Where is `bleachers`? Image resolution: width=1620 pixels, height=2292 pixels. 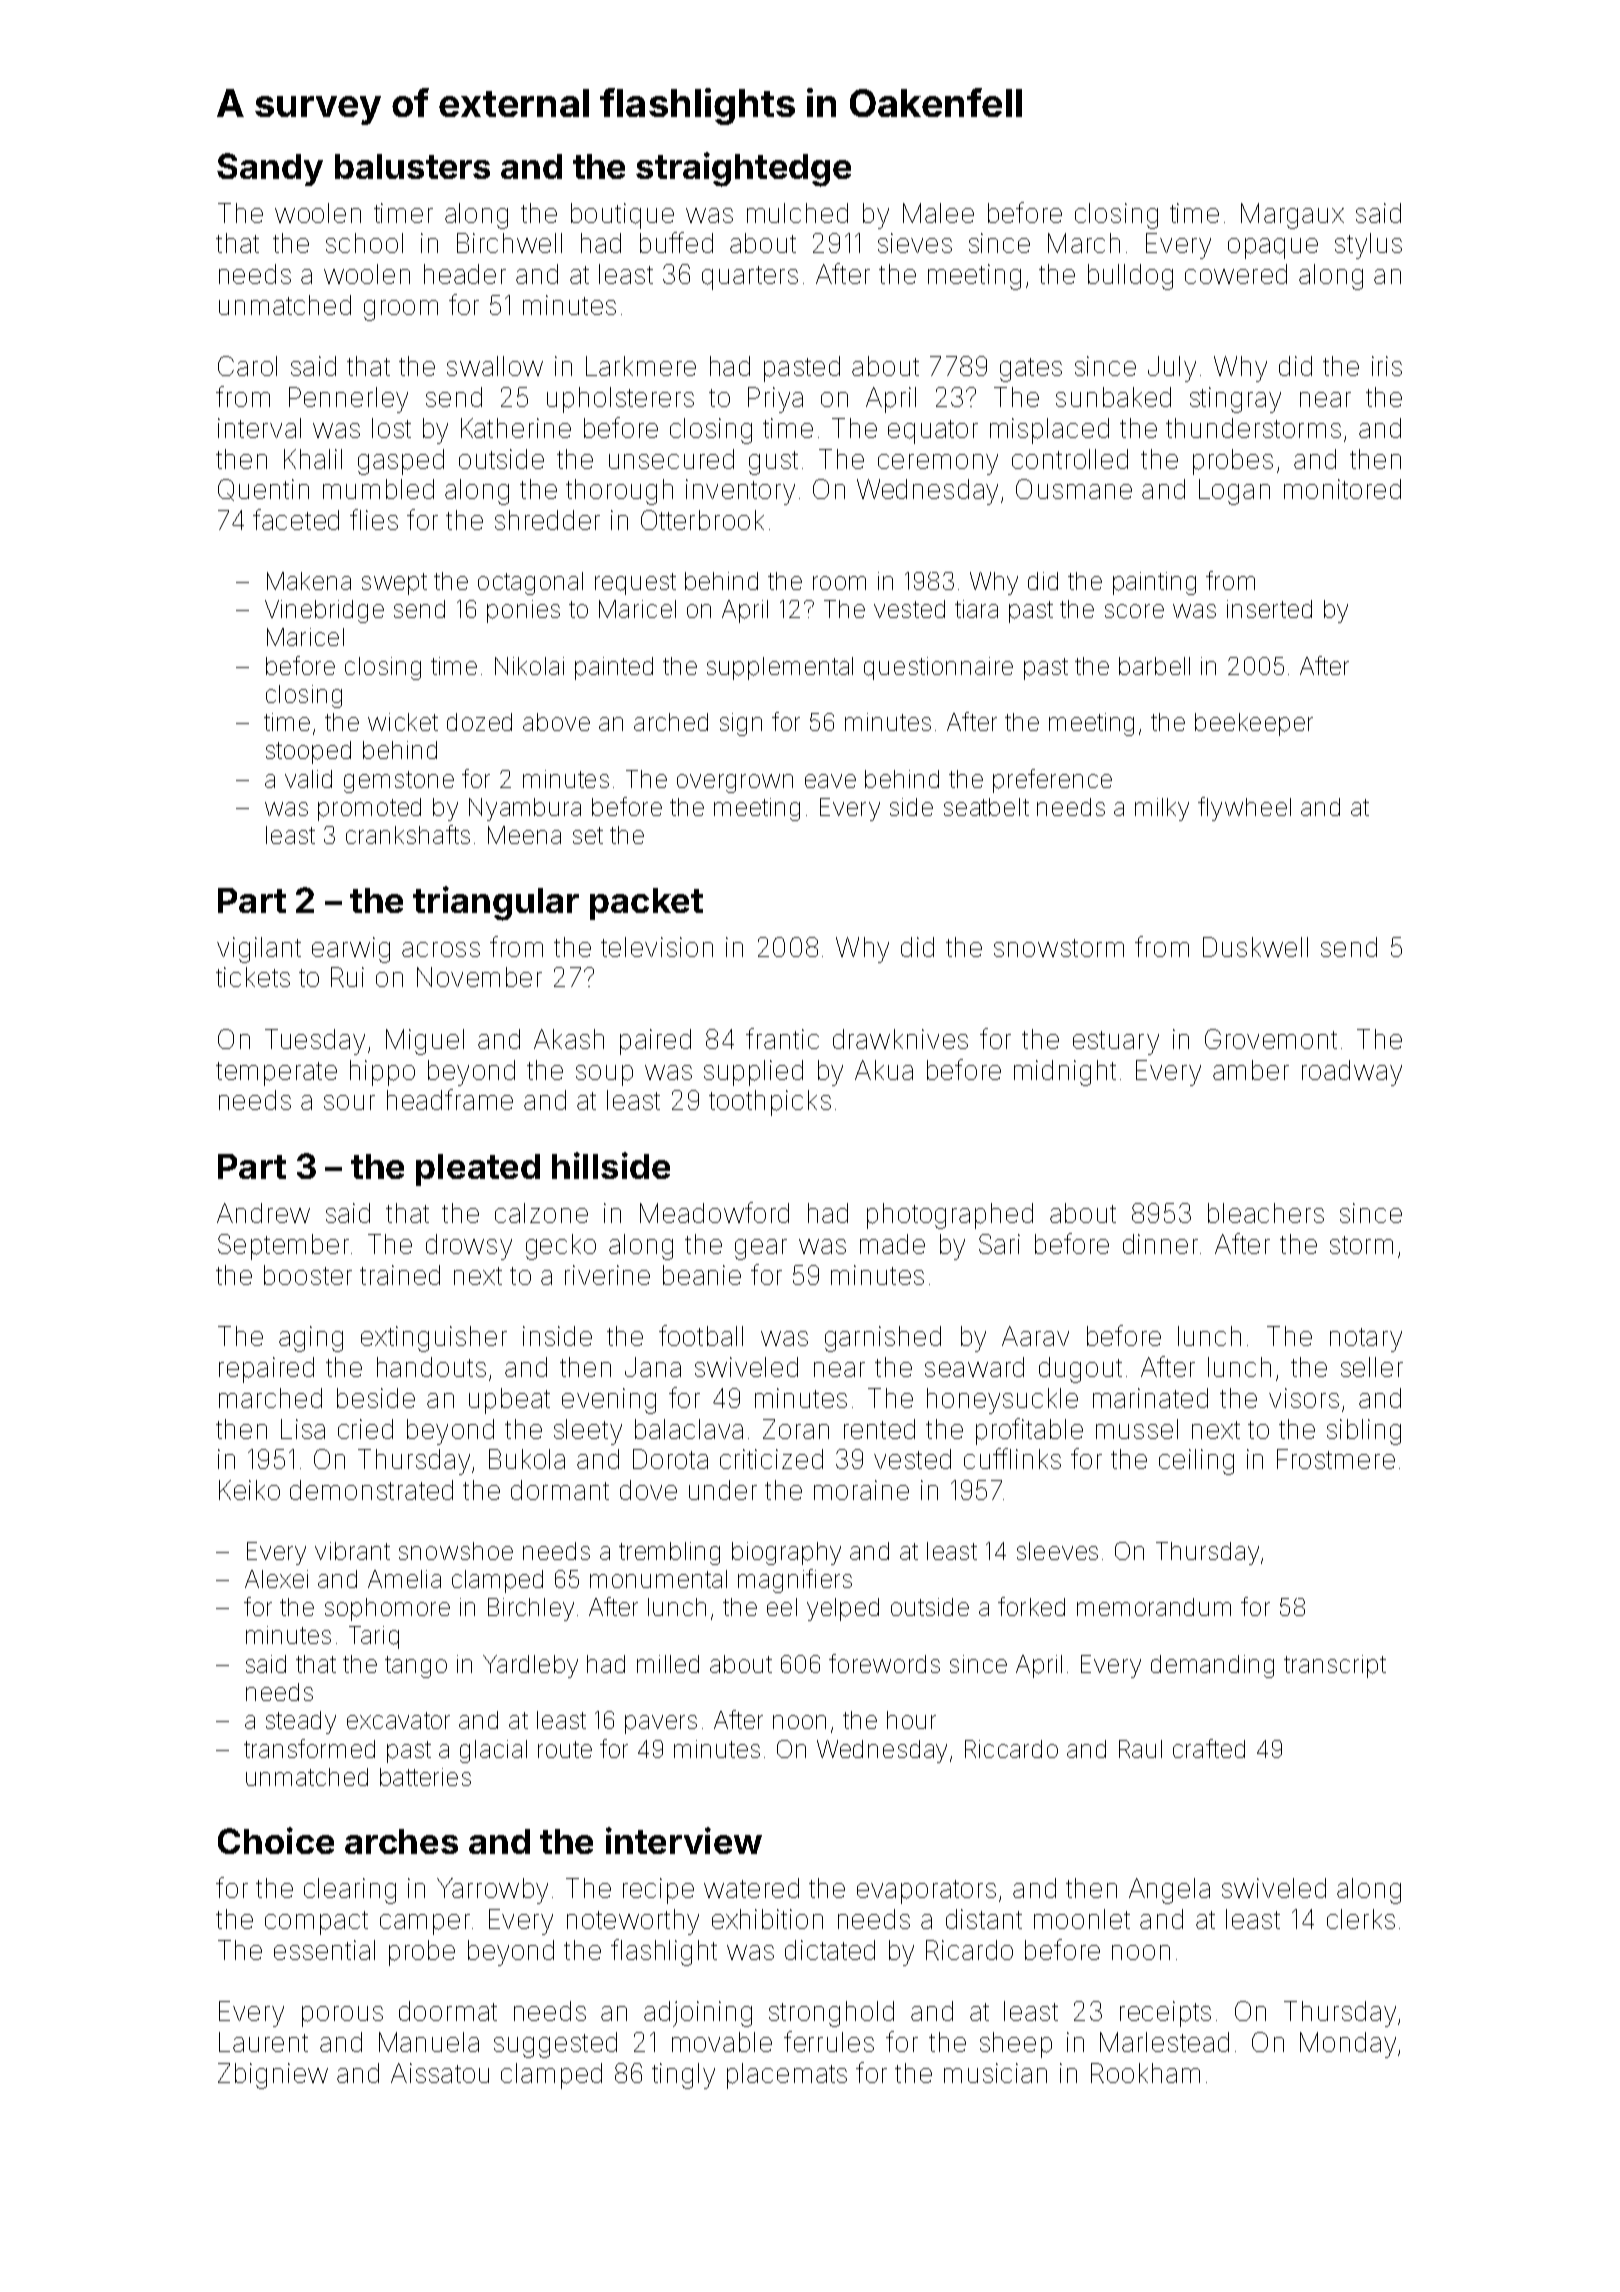 bleachers is located at coordinates (1266, 1213).
